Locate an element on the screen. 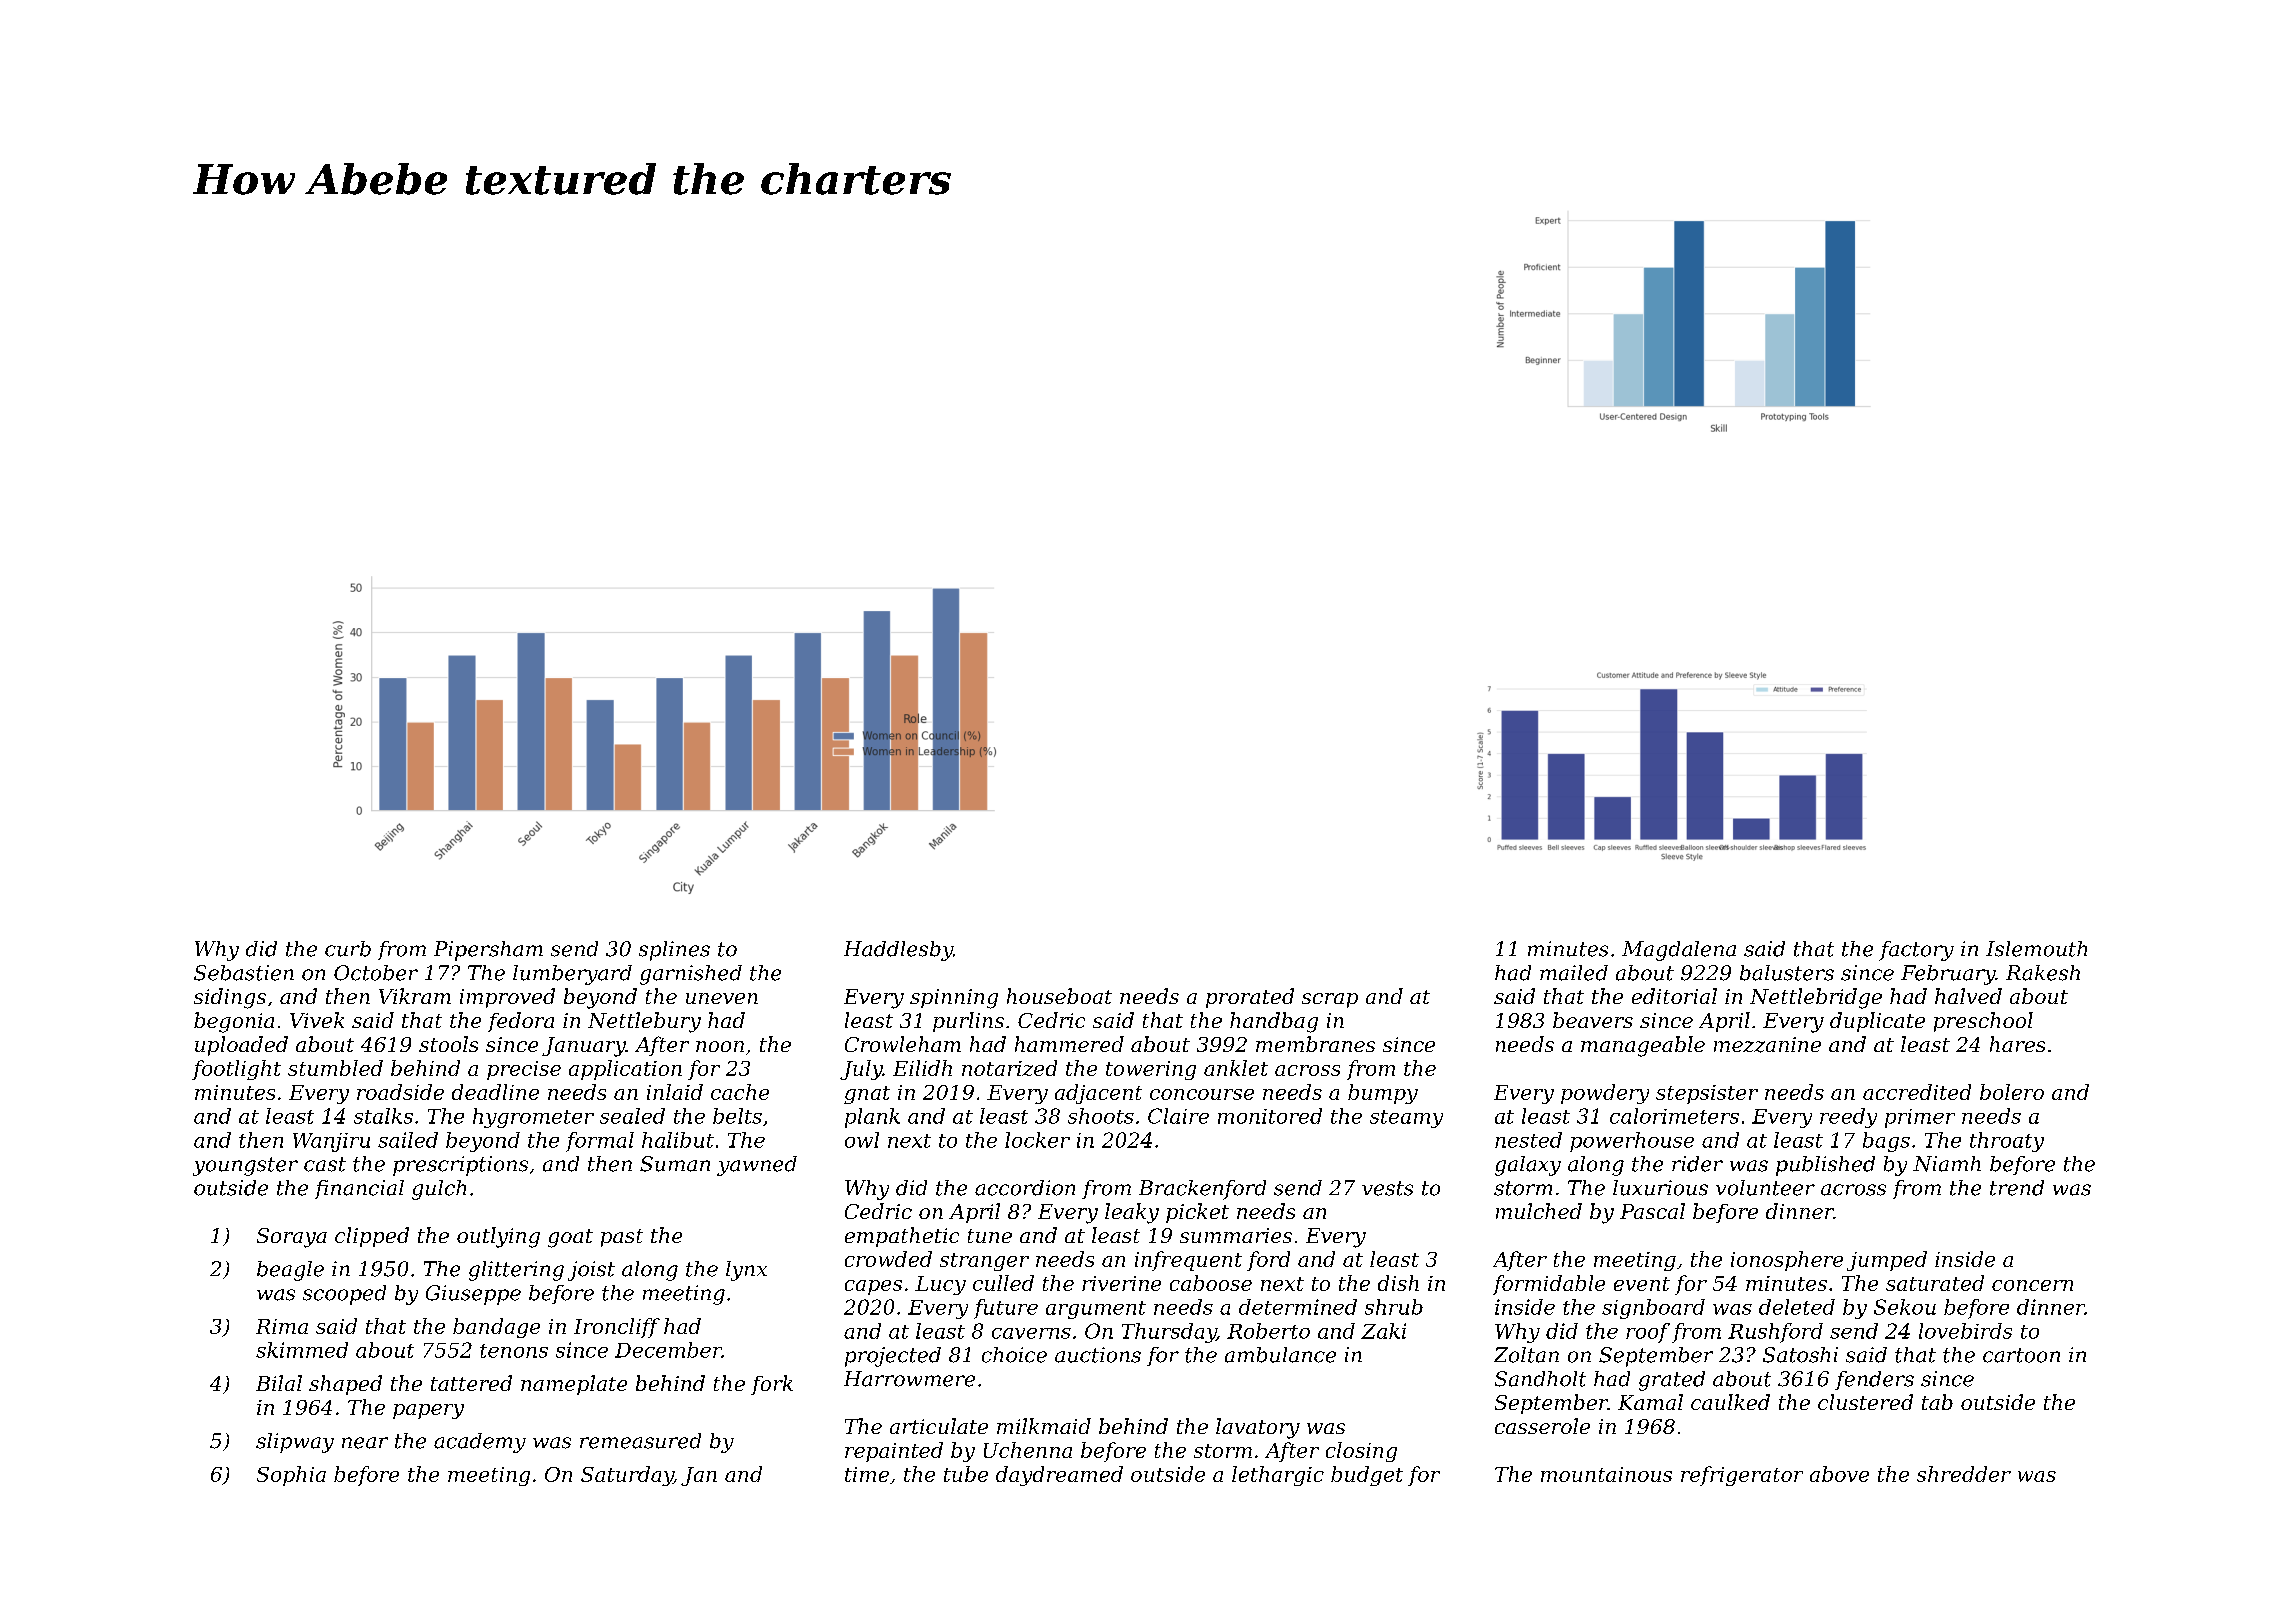  Wanjiru is located at coordinates (331, 1142).
